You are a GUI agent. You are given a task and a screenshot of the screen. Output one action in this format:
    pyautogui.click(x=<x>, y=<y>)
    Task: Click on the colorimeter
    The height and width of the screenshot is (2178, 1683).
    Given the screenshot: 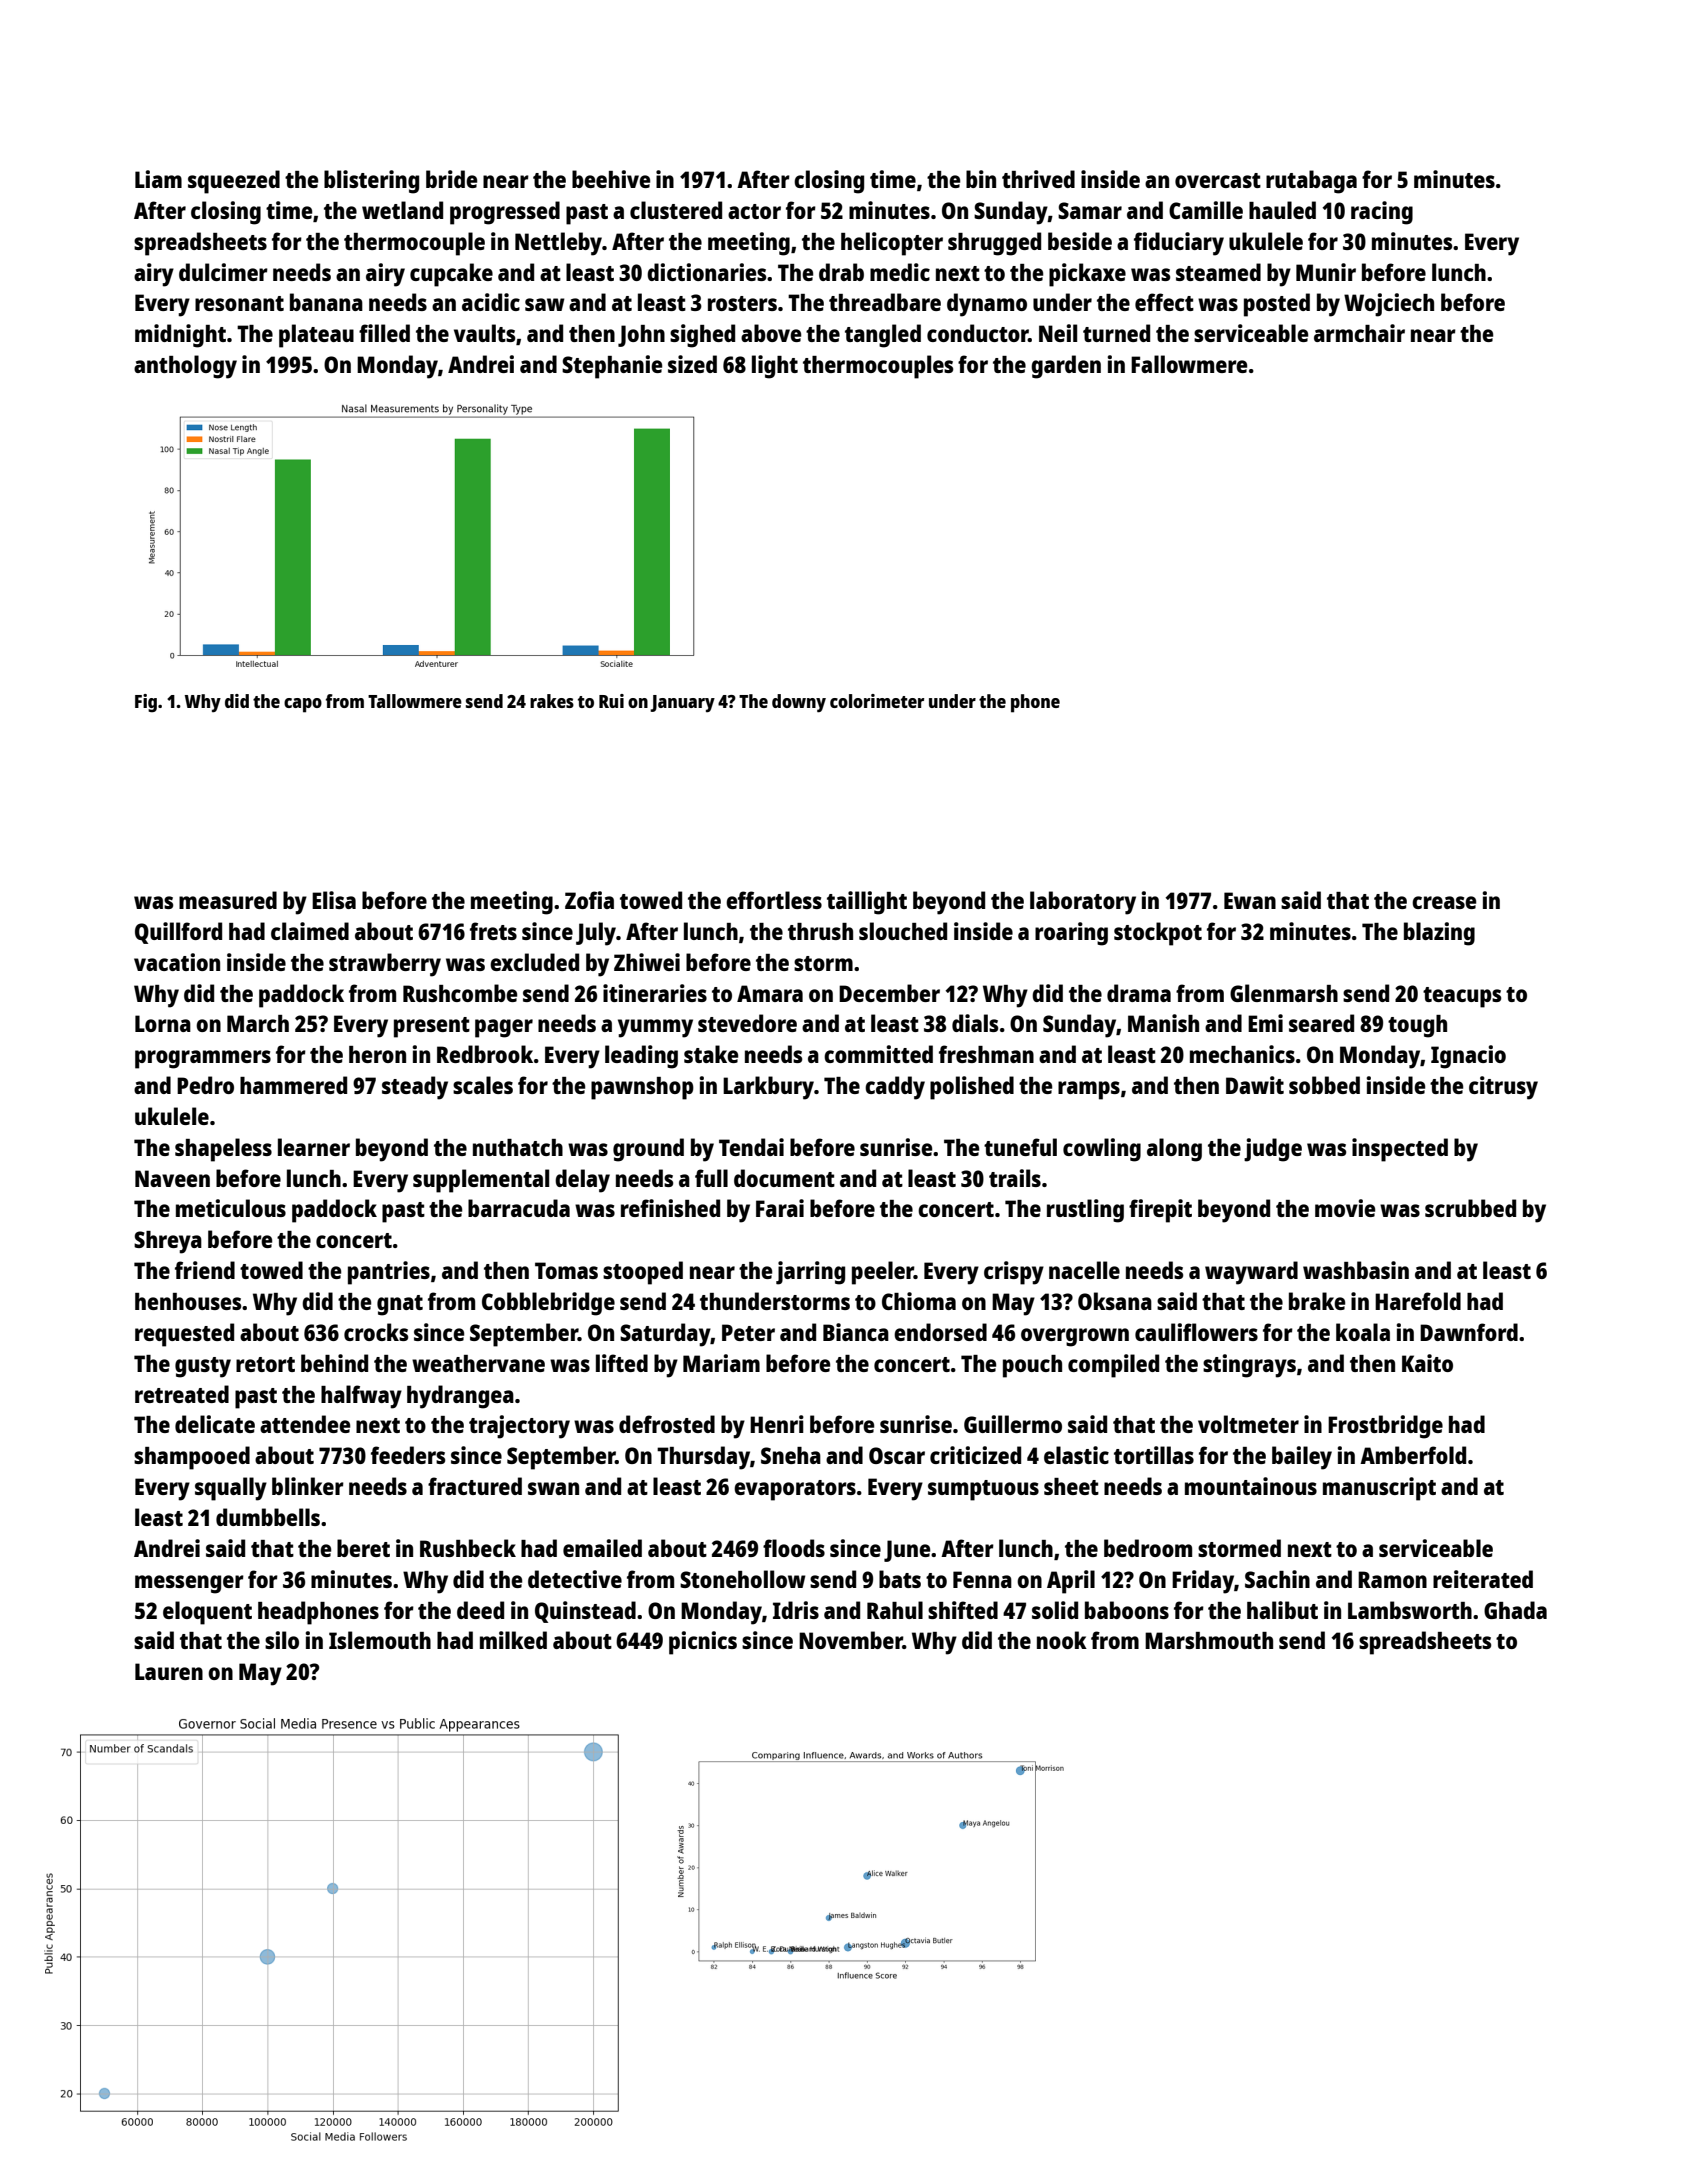 What is the action you would take?
    pyautogui.click(x=877, y=701)
